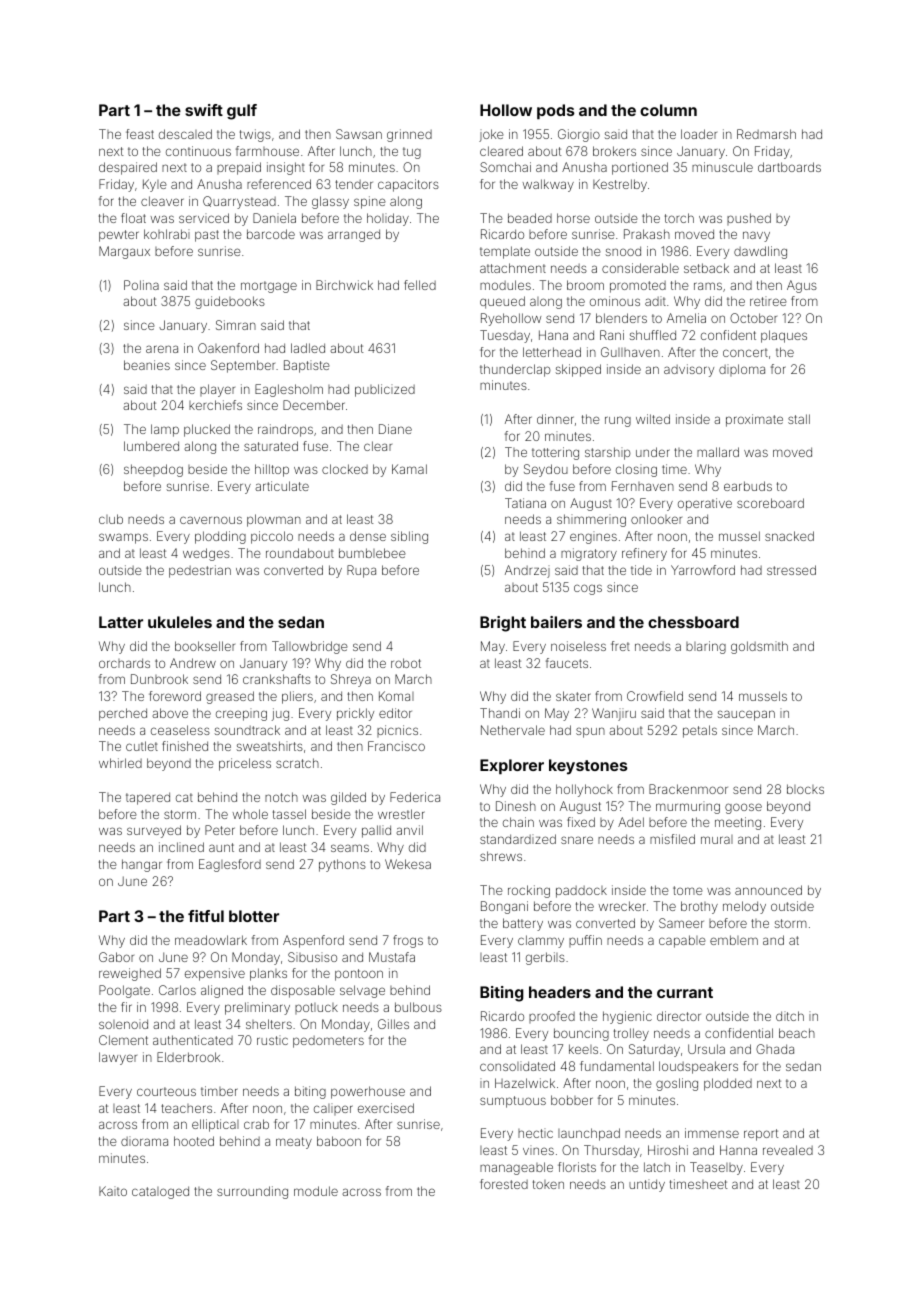 This document has width=924, height=1308. I want to click on Eaglesford, so click(230, 865).
